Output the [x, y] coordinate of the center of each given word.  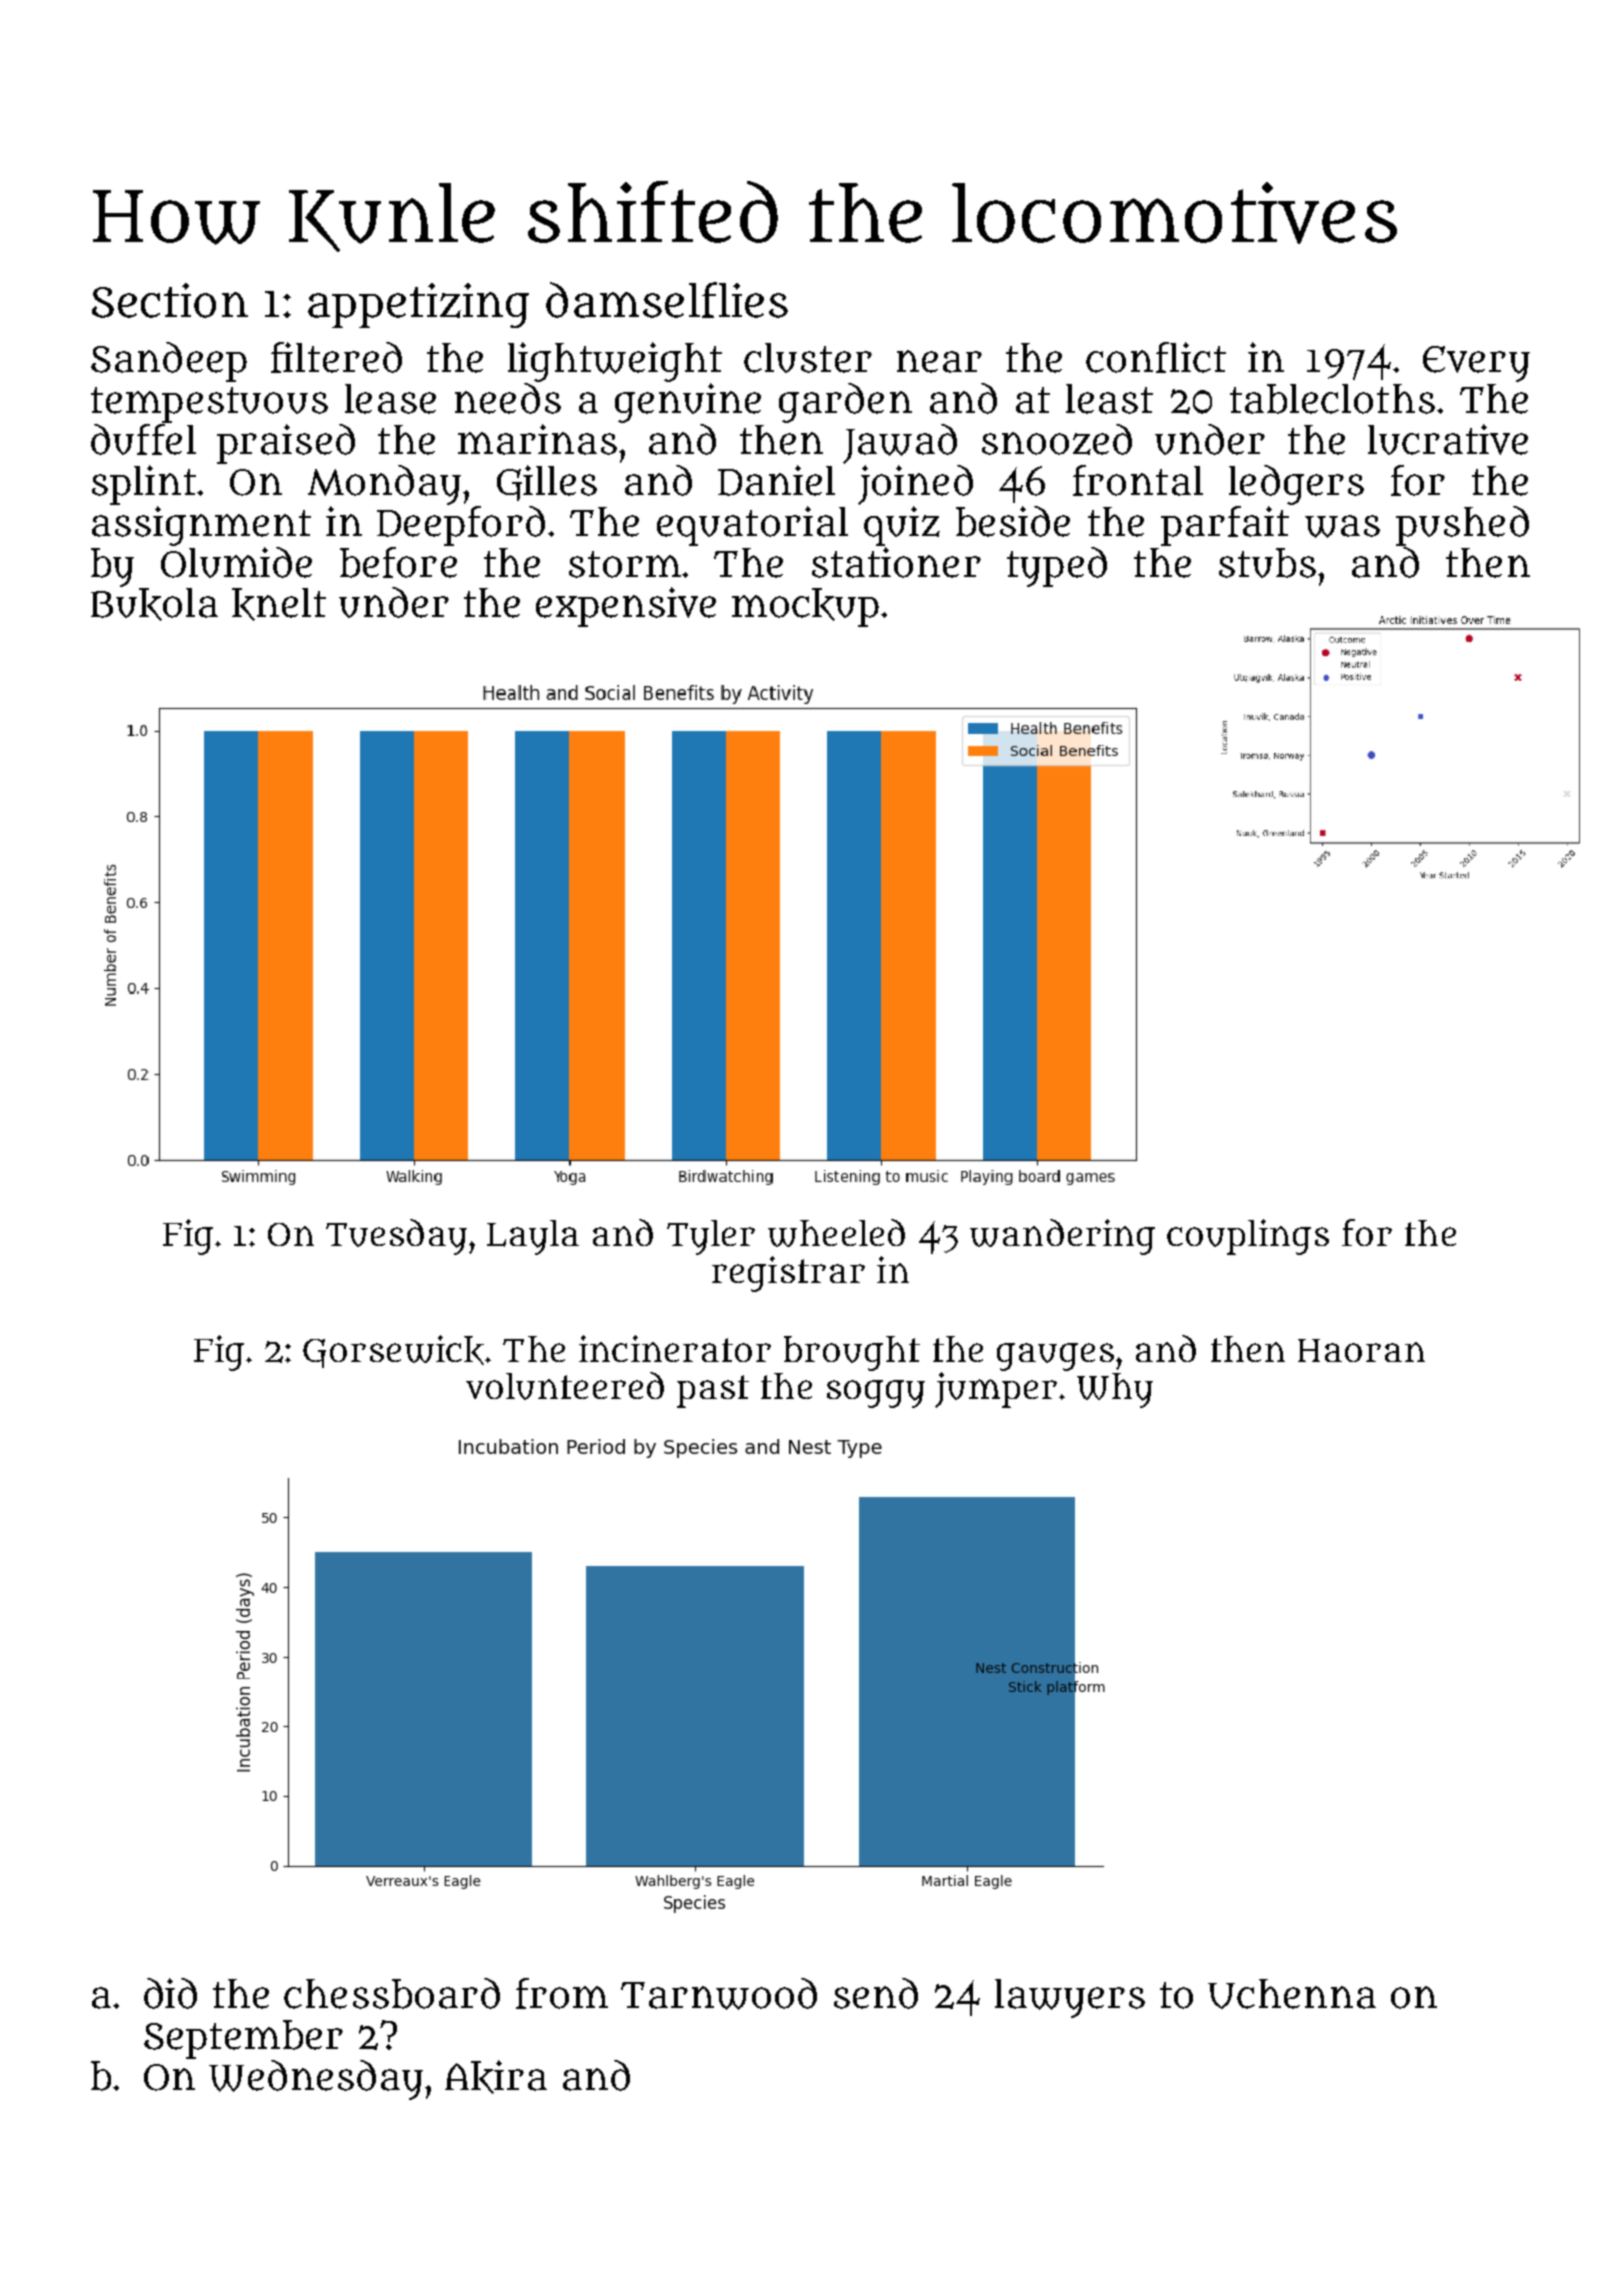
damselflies [667, 300]
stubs [1267, 563]
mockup [805, 607]
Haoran [1361, 1350]
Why [1115, 1390]
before [398, 561]
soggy [876, 1394]
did [170, 1993]
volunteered [565, 1386]
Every [1476, 364]
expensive [626, 607]
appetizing [418, 305]
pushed [1462, 526]
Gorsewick [393, 1351]
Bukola [154, 604]
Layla [533, 1237]
